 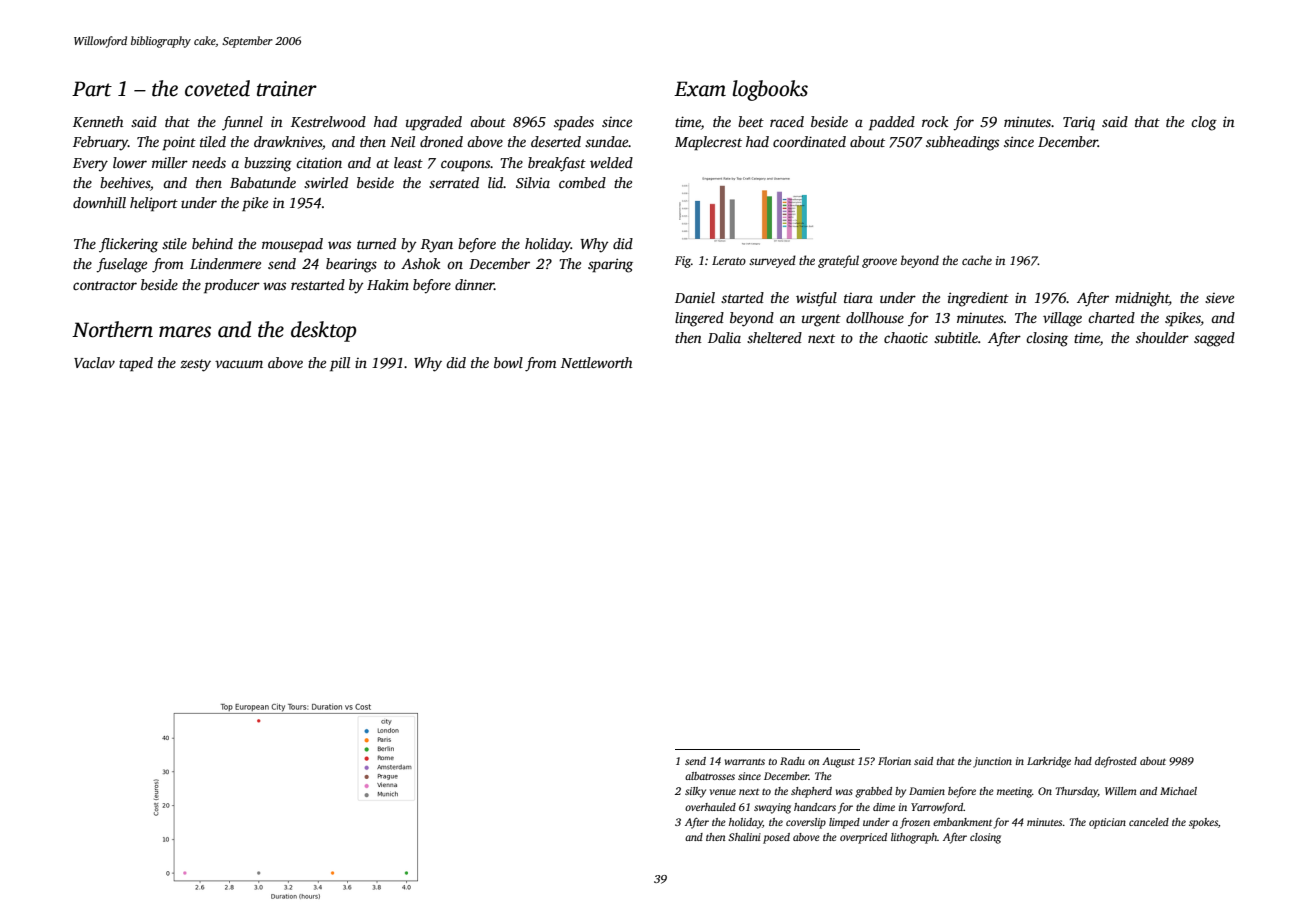 What do you see at coordinates (1214, 339) in the document?
I see `sagged` at bounding box center [1214, 339].
